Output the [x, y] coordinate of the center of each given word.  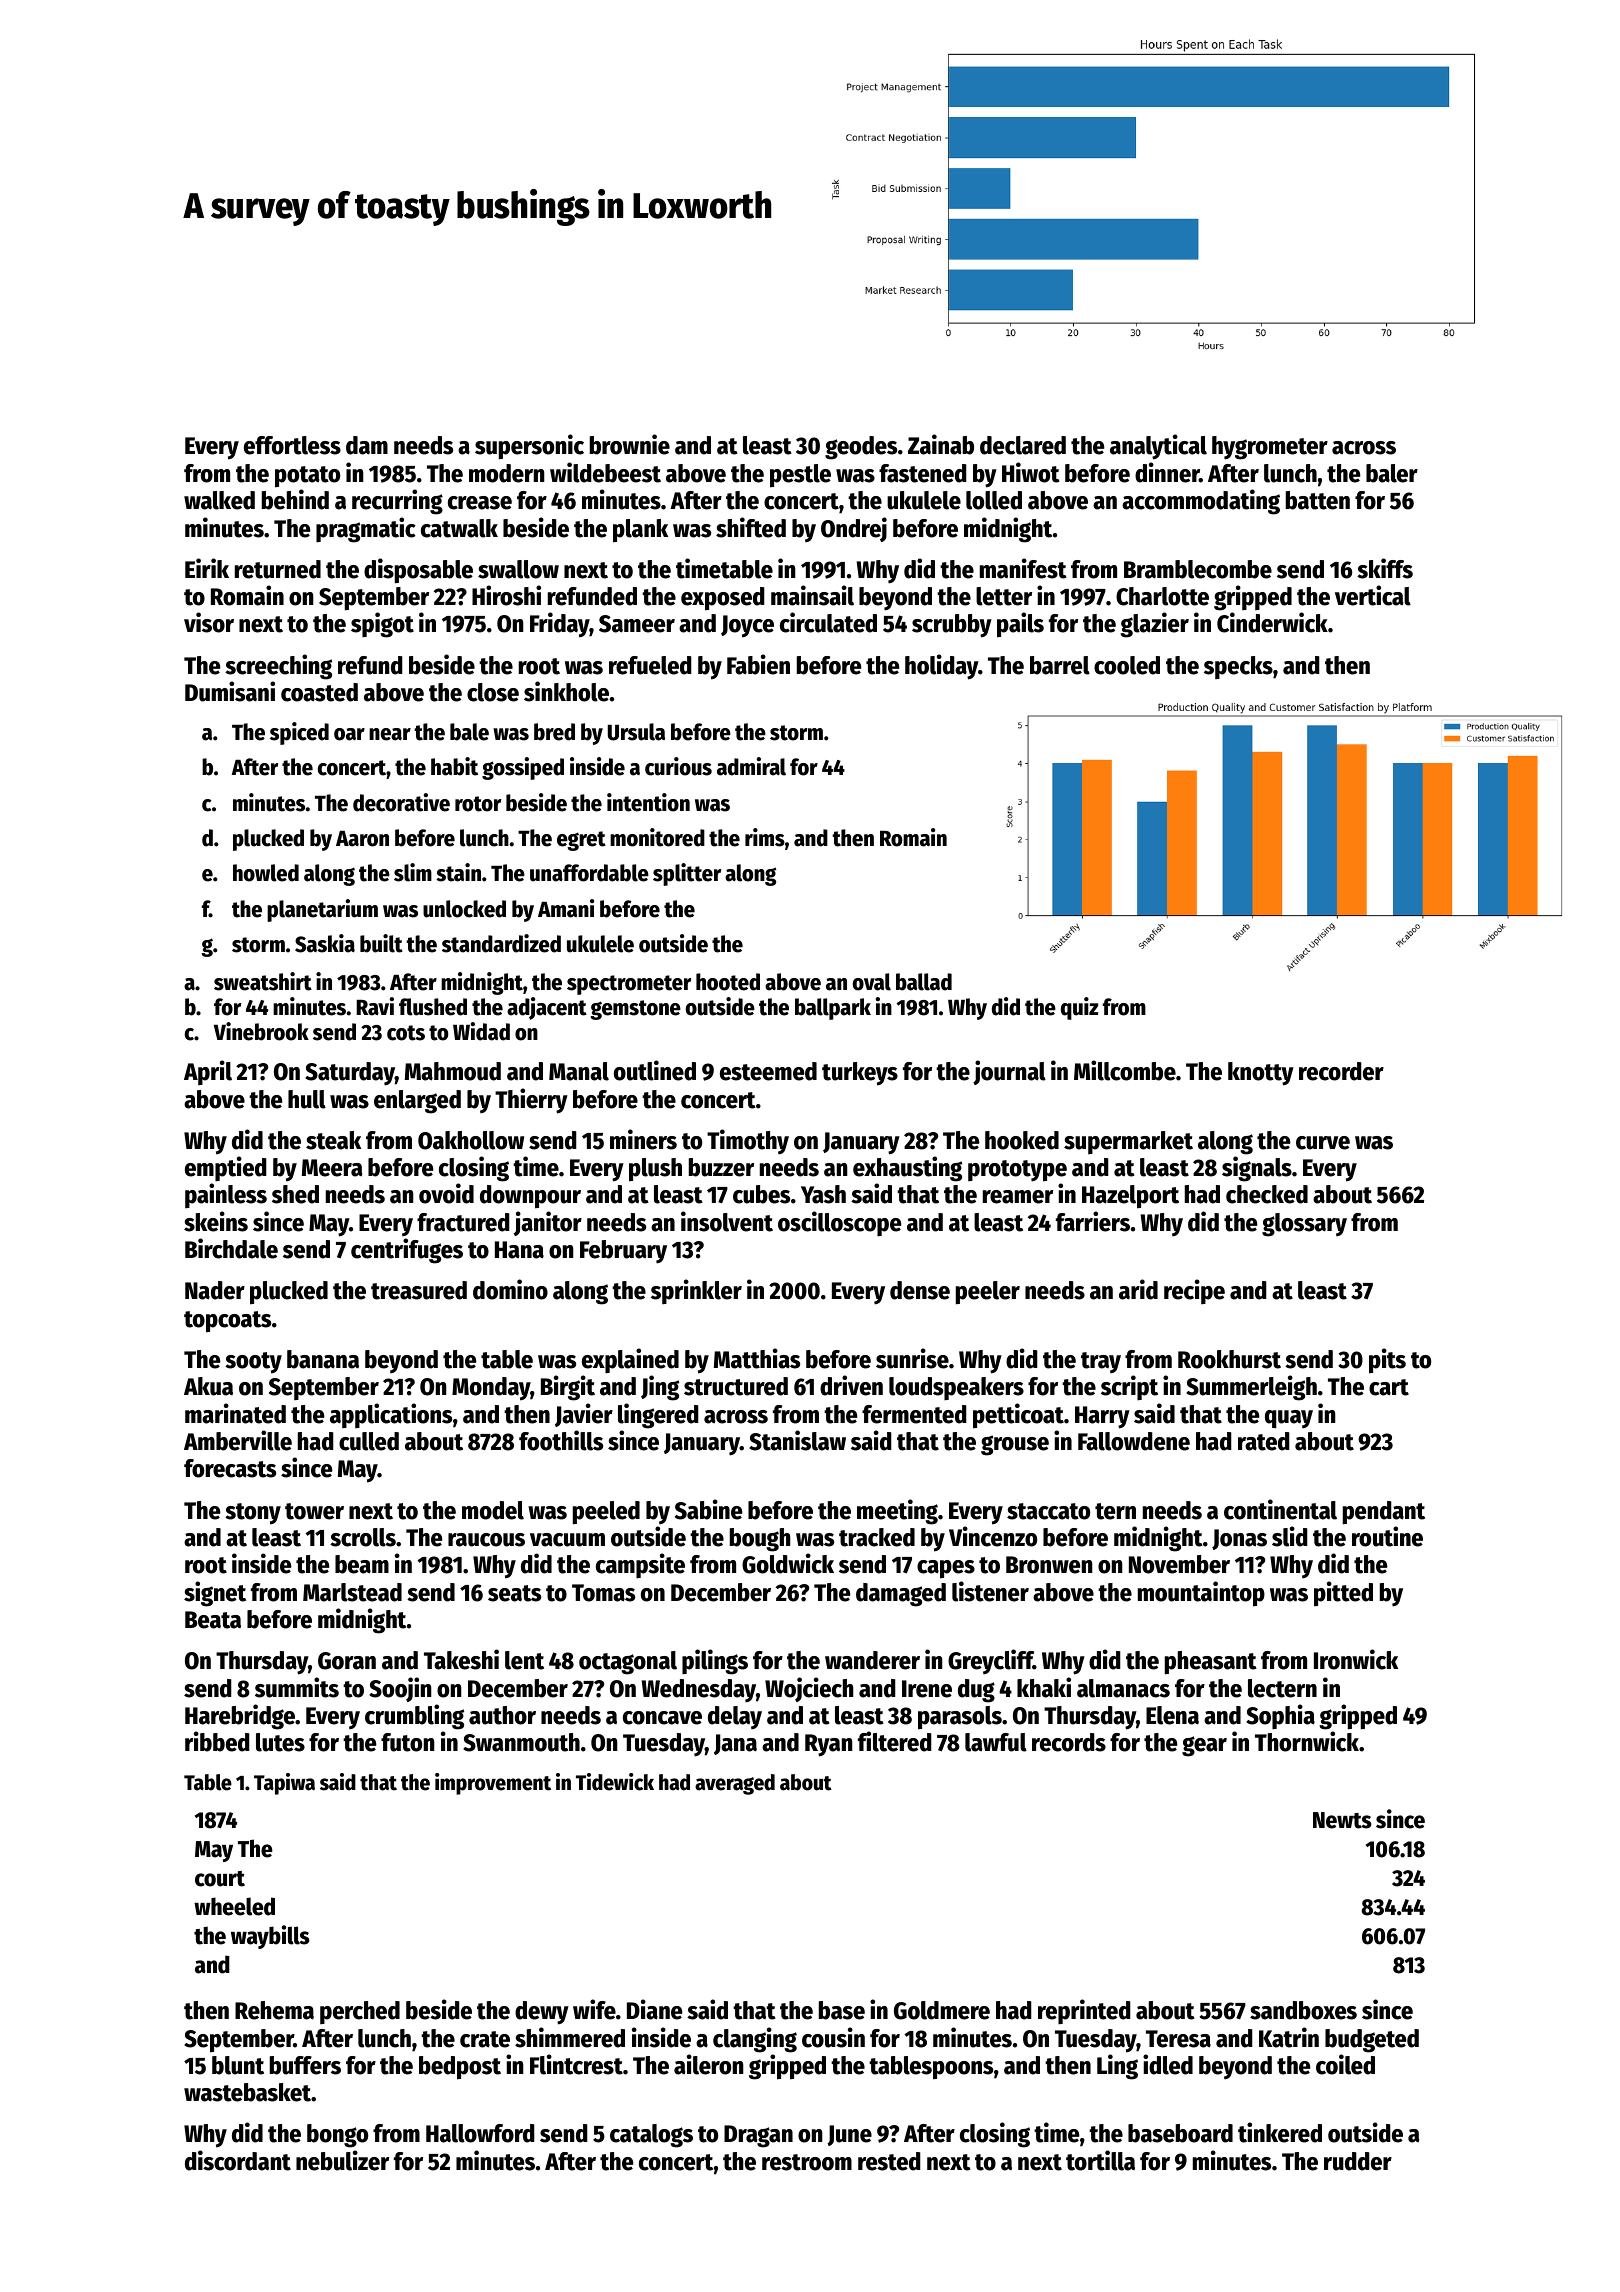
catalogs [651, 2136]
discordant [238, 2160]
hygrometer [1270, 448]
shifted [751, 527]
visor [209, 622]
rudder [1358, 2161]
